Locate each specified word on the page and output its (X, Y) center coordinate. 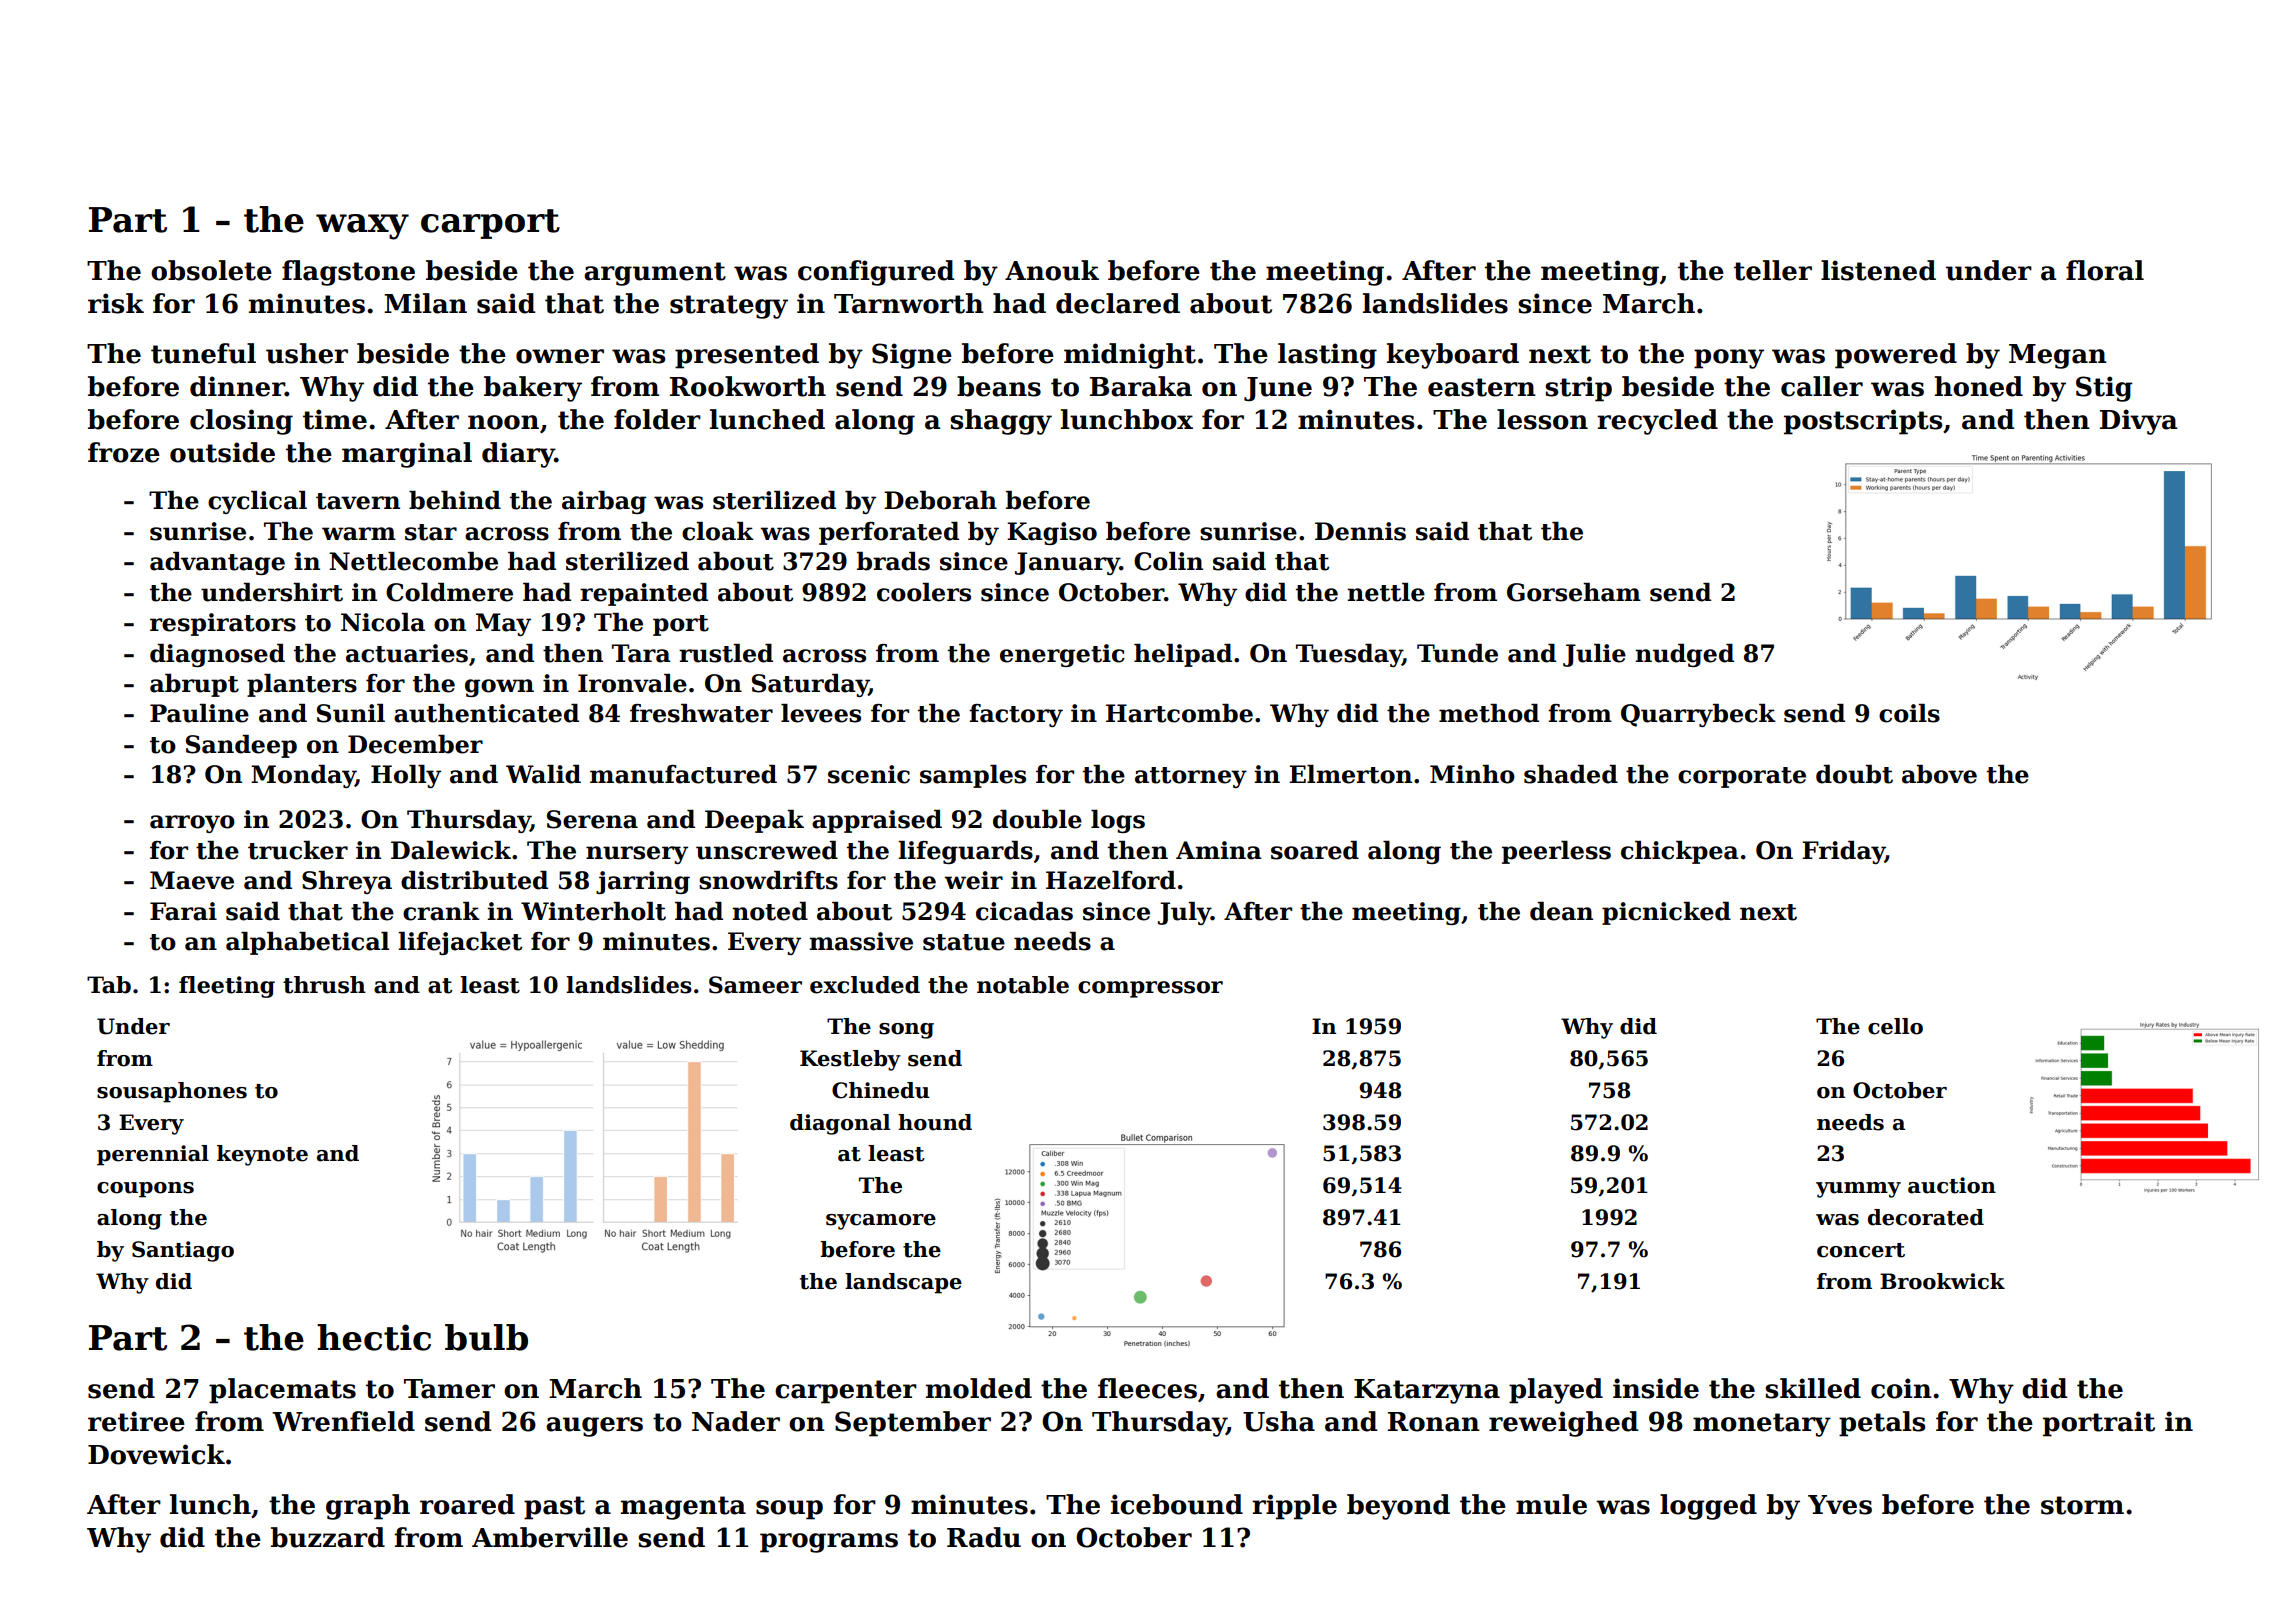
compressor (1150, 989)
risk (116, 303)
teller (1773, 270)
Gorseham (1574, 592)
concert (1861, 1250)
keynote (262, 1155)
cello (1895, 1026)
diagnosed (217, 655)
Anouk (1052, 270)
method (1489, 713)
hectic (374, 1337)
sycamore (881, 1222)
